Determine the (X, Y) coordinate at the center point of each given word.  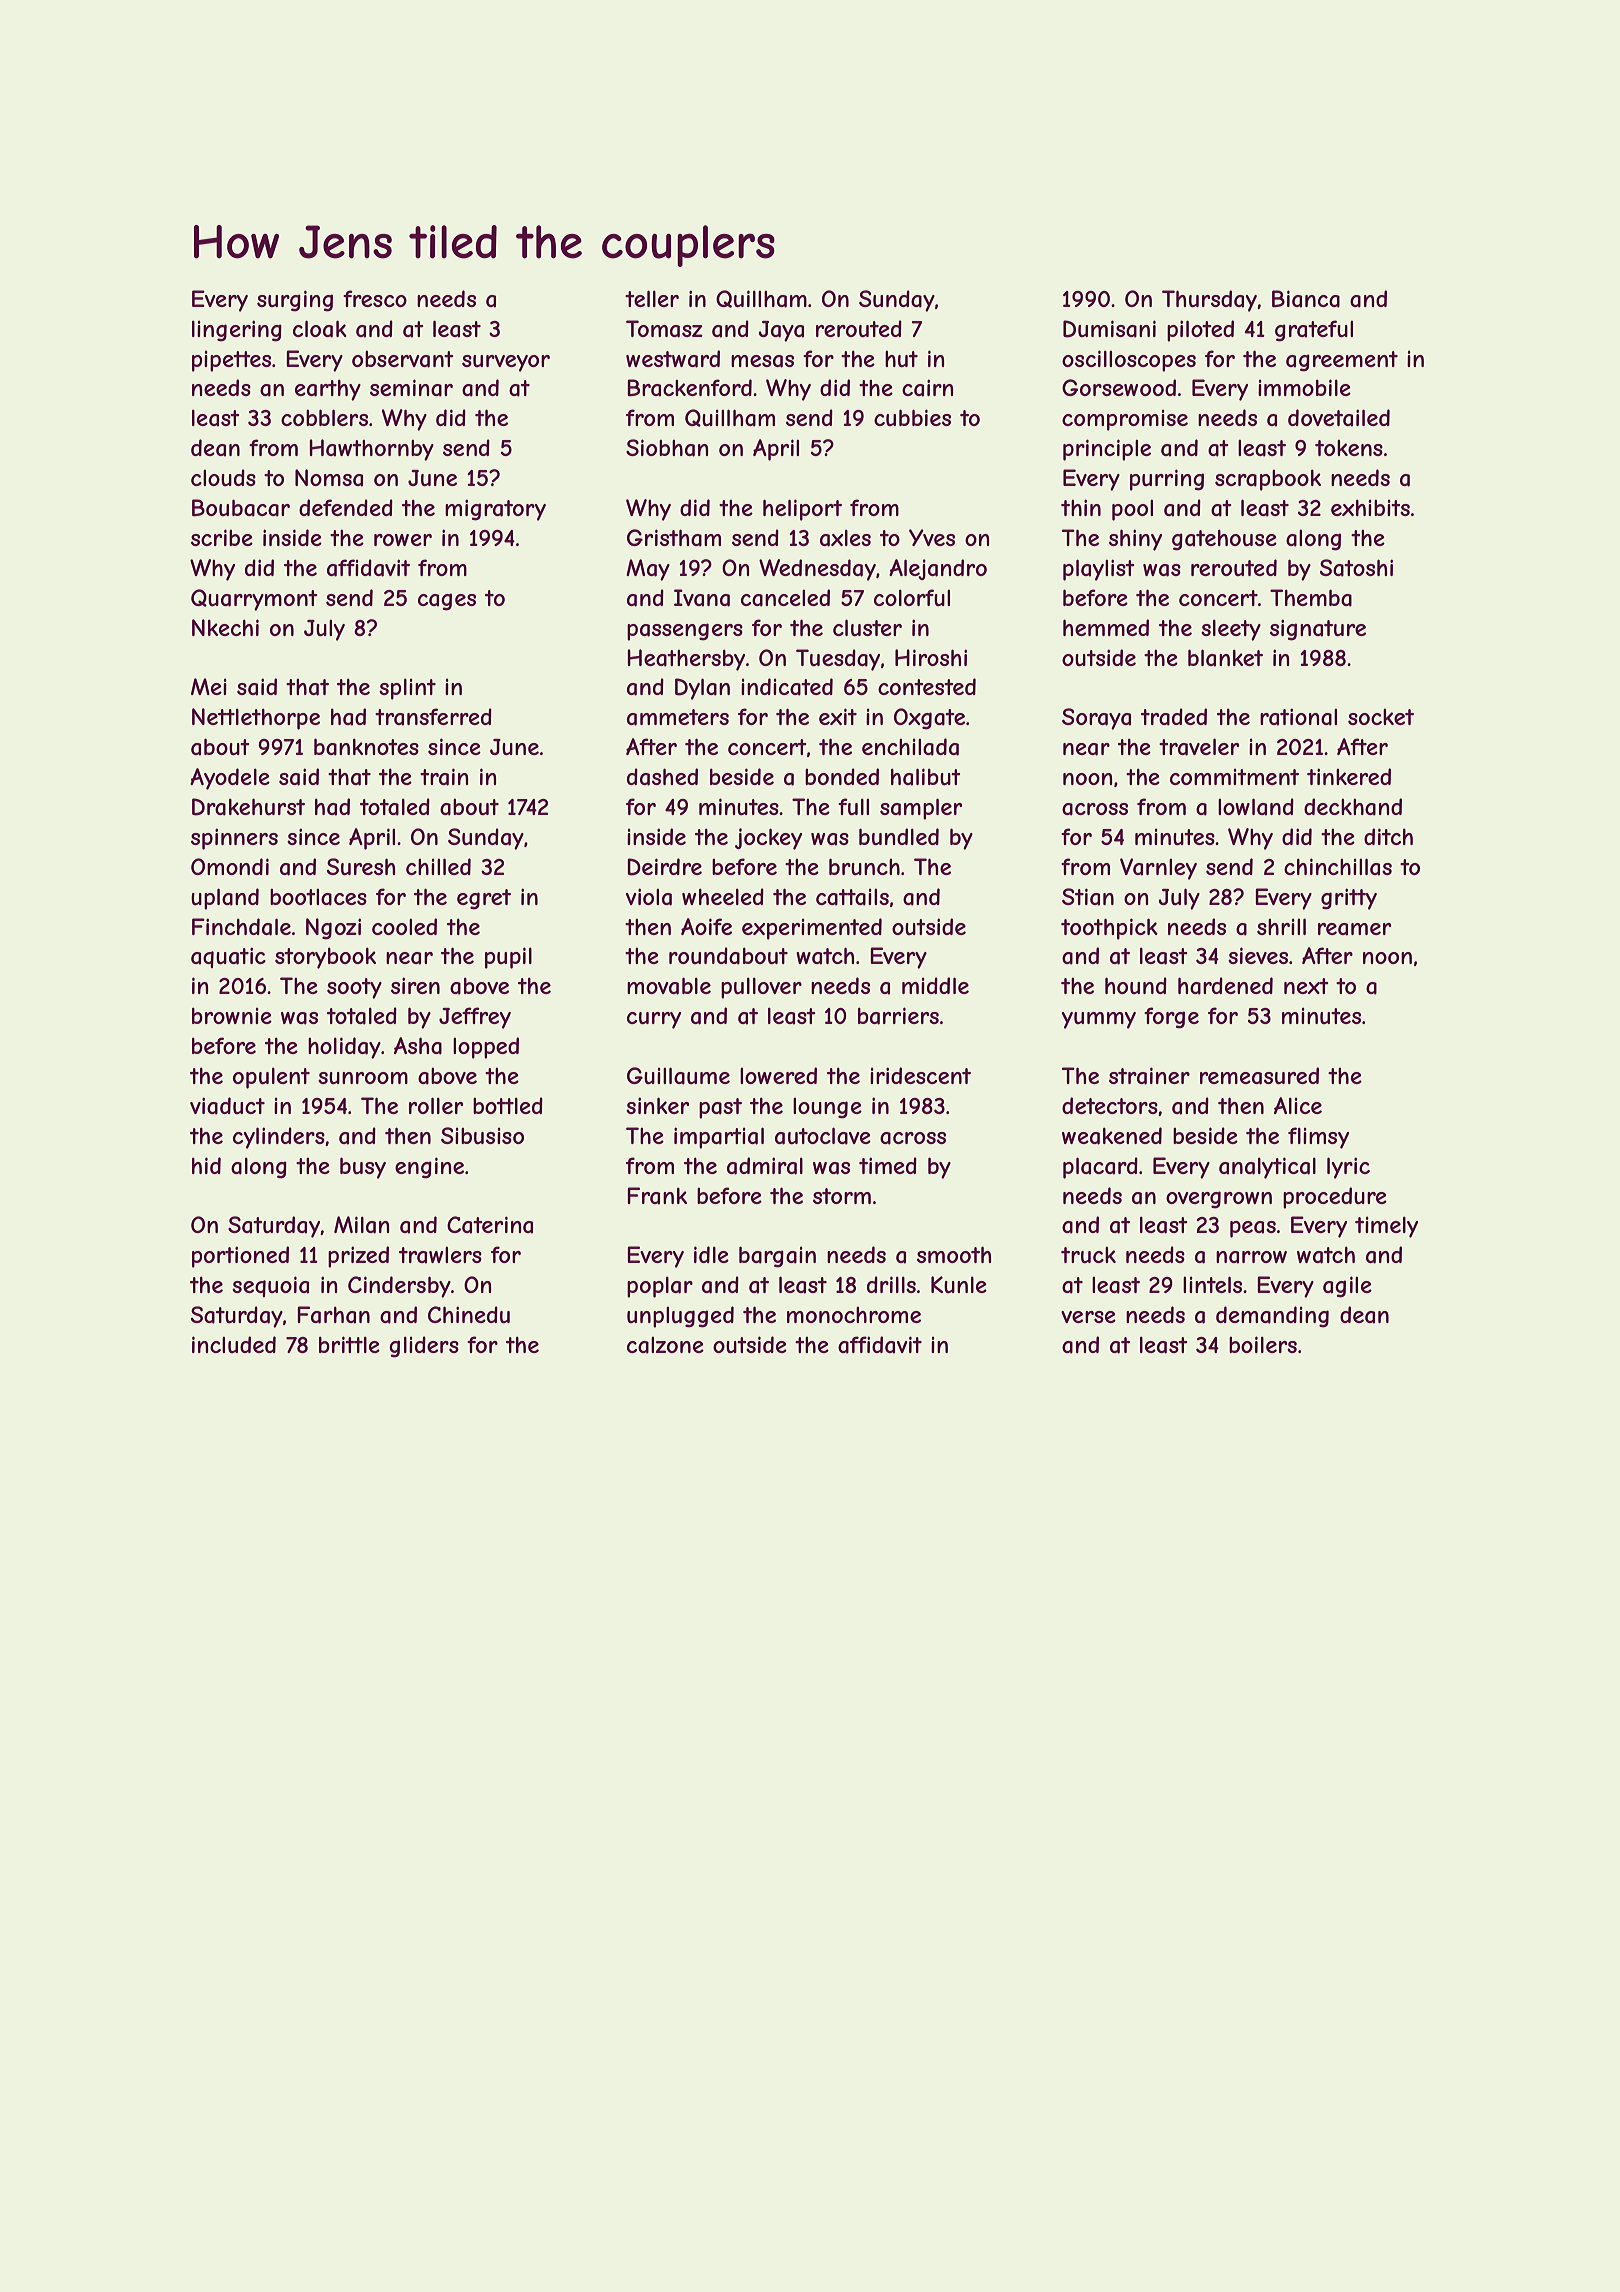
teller (652, 298)
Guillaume (678, 1076)
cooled (404, 926)
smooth (954, 1255)
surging (295, 301)
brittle (349, 1344)
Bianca (1306, 299)
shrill (1281, 926)
